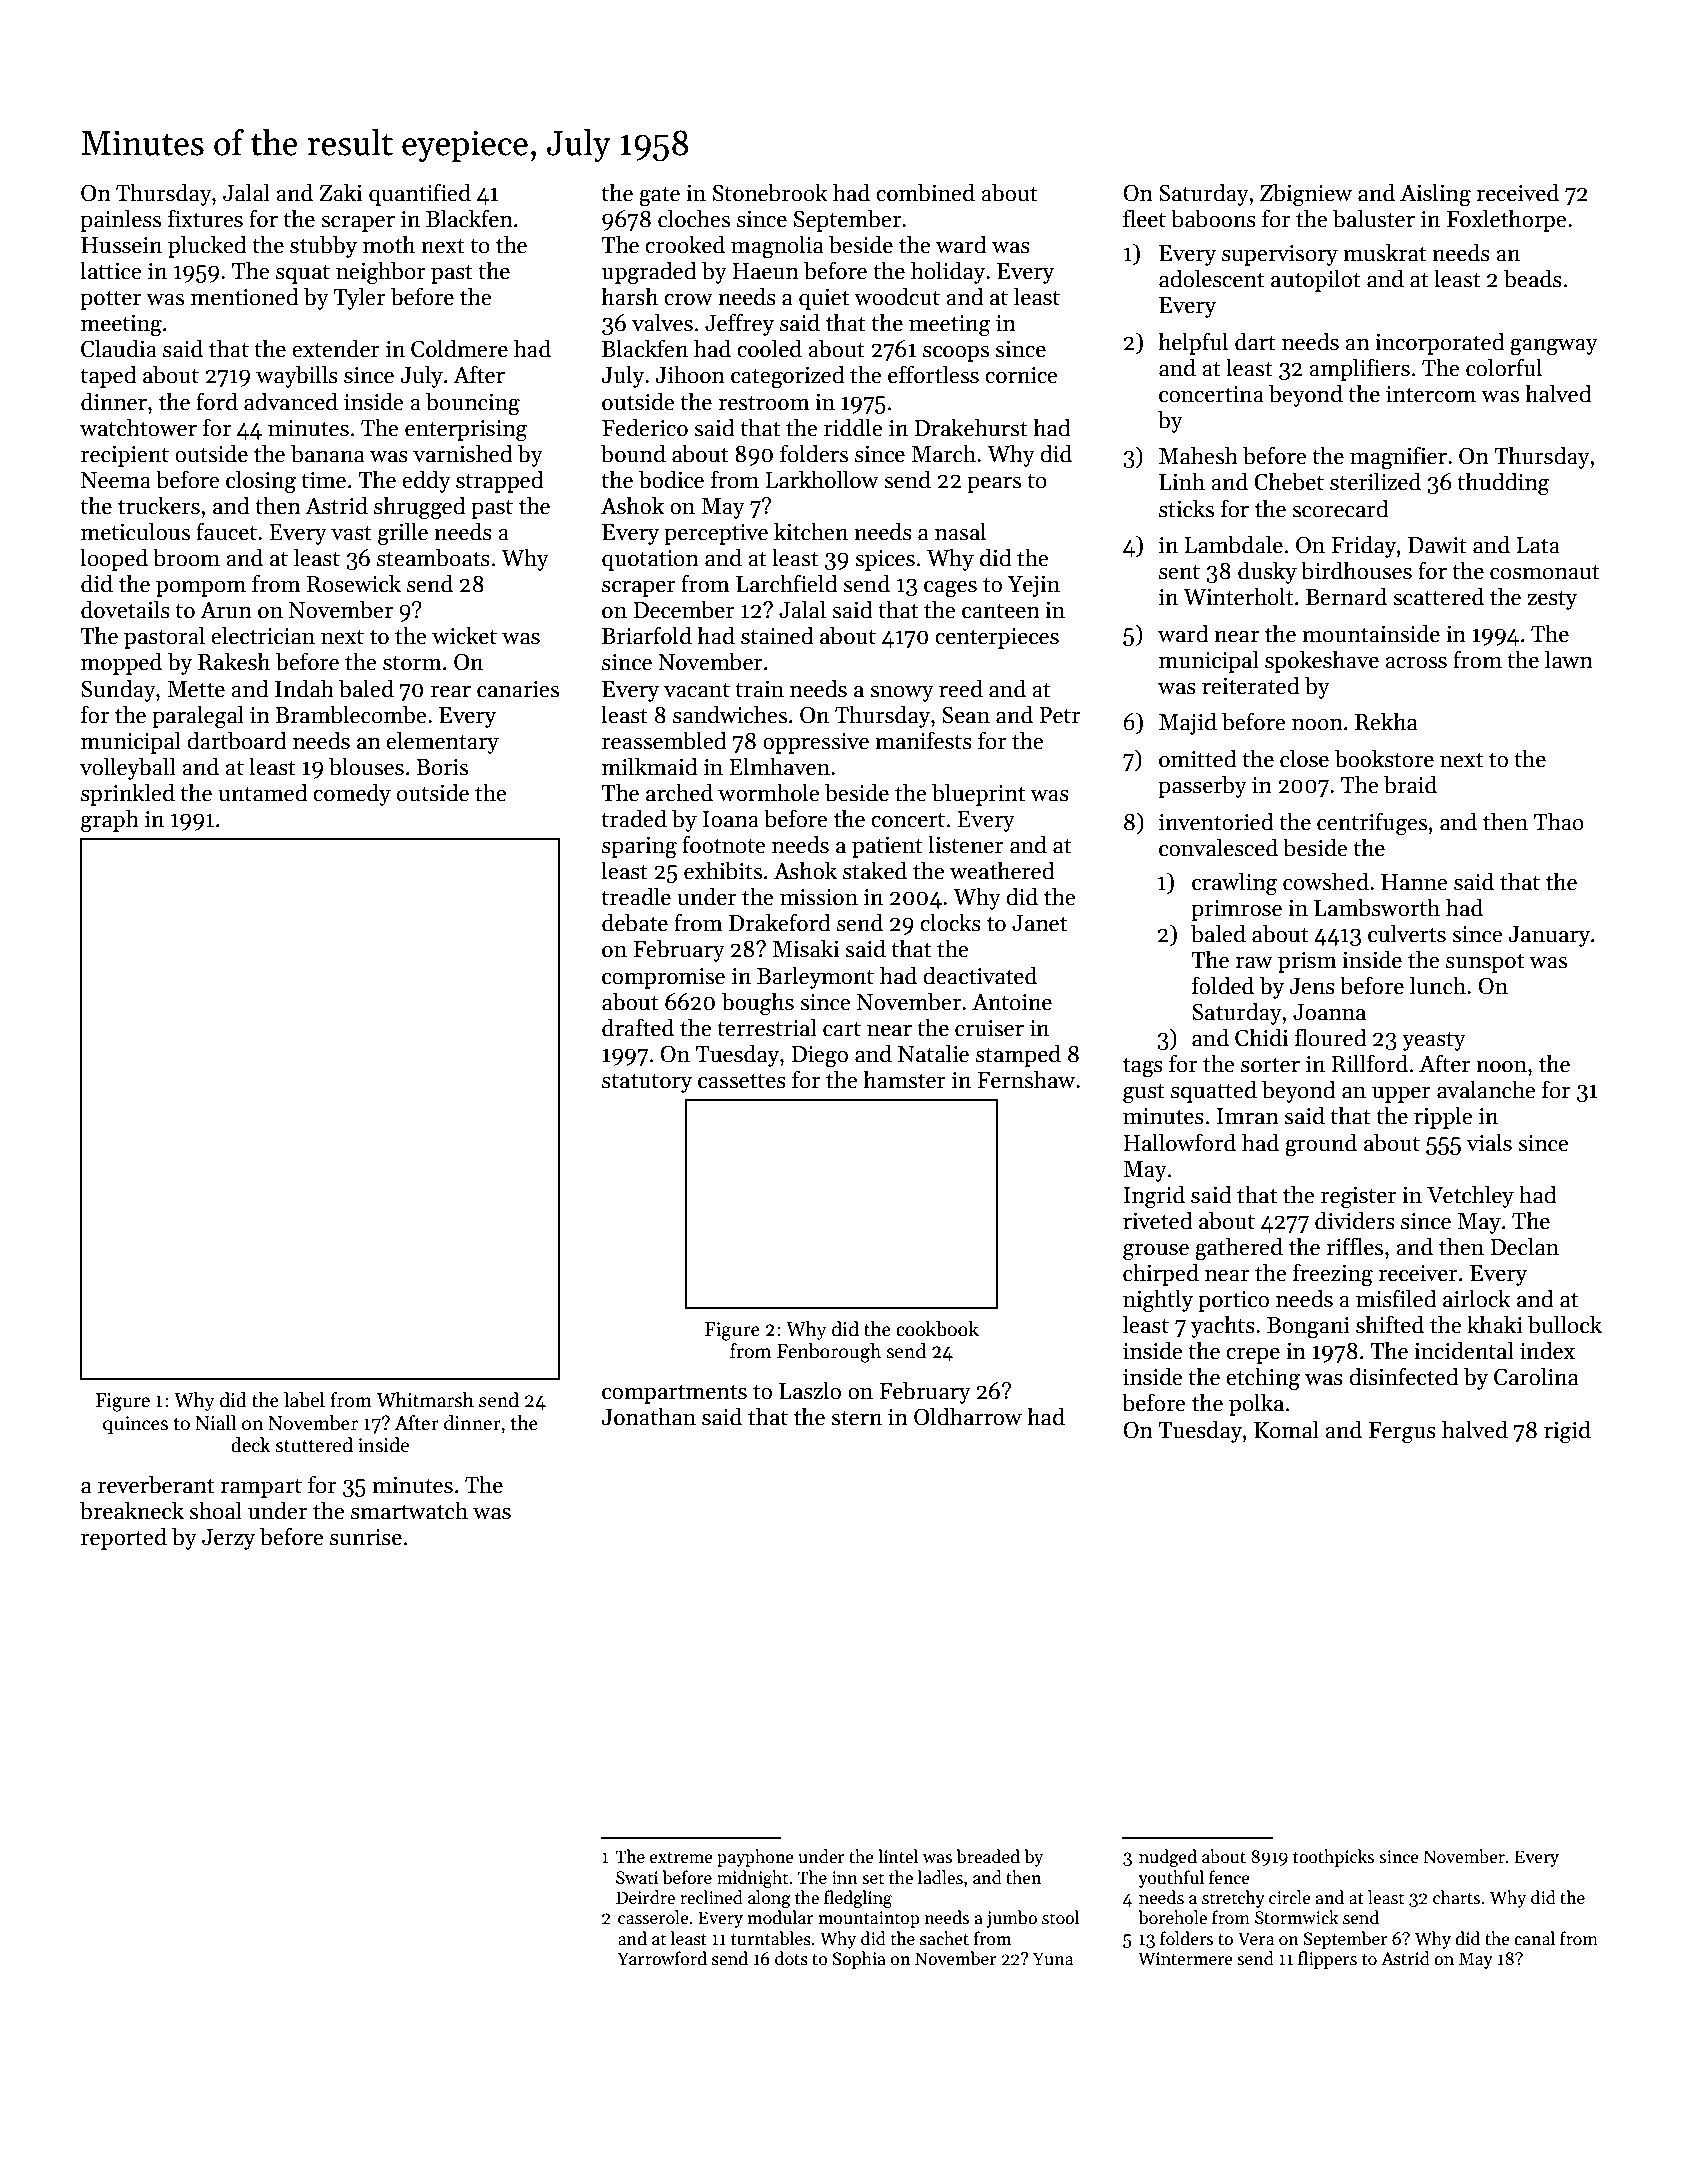 This screenshot has width=1683, height=2178. Describe the element at coordinates (1193, 343) in the screenshot. I see `helpful` at that location.
